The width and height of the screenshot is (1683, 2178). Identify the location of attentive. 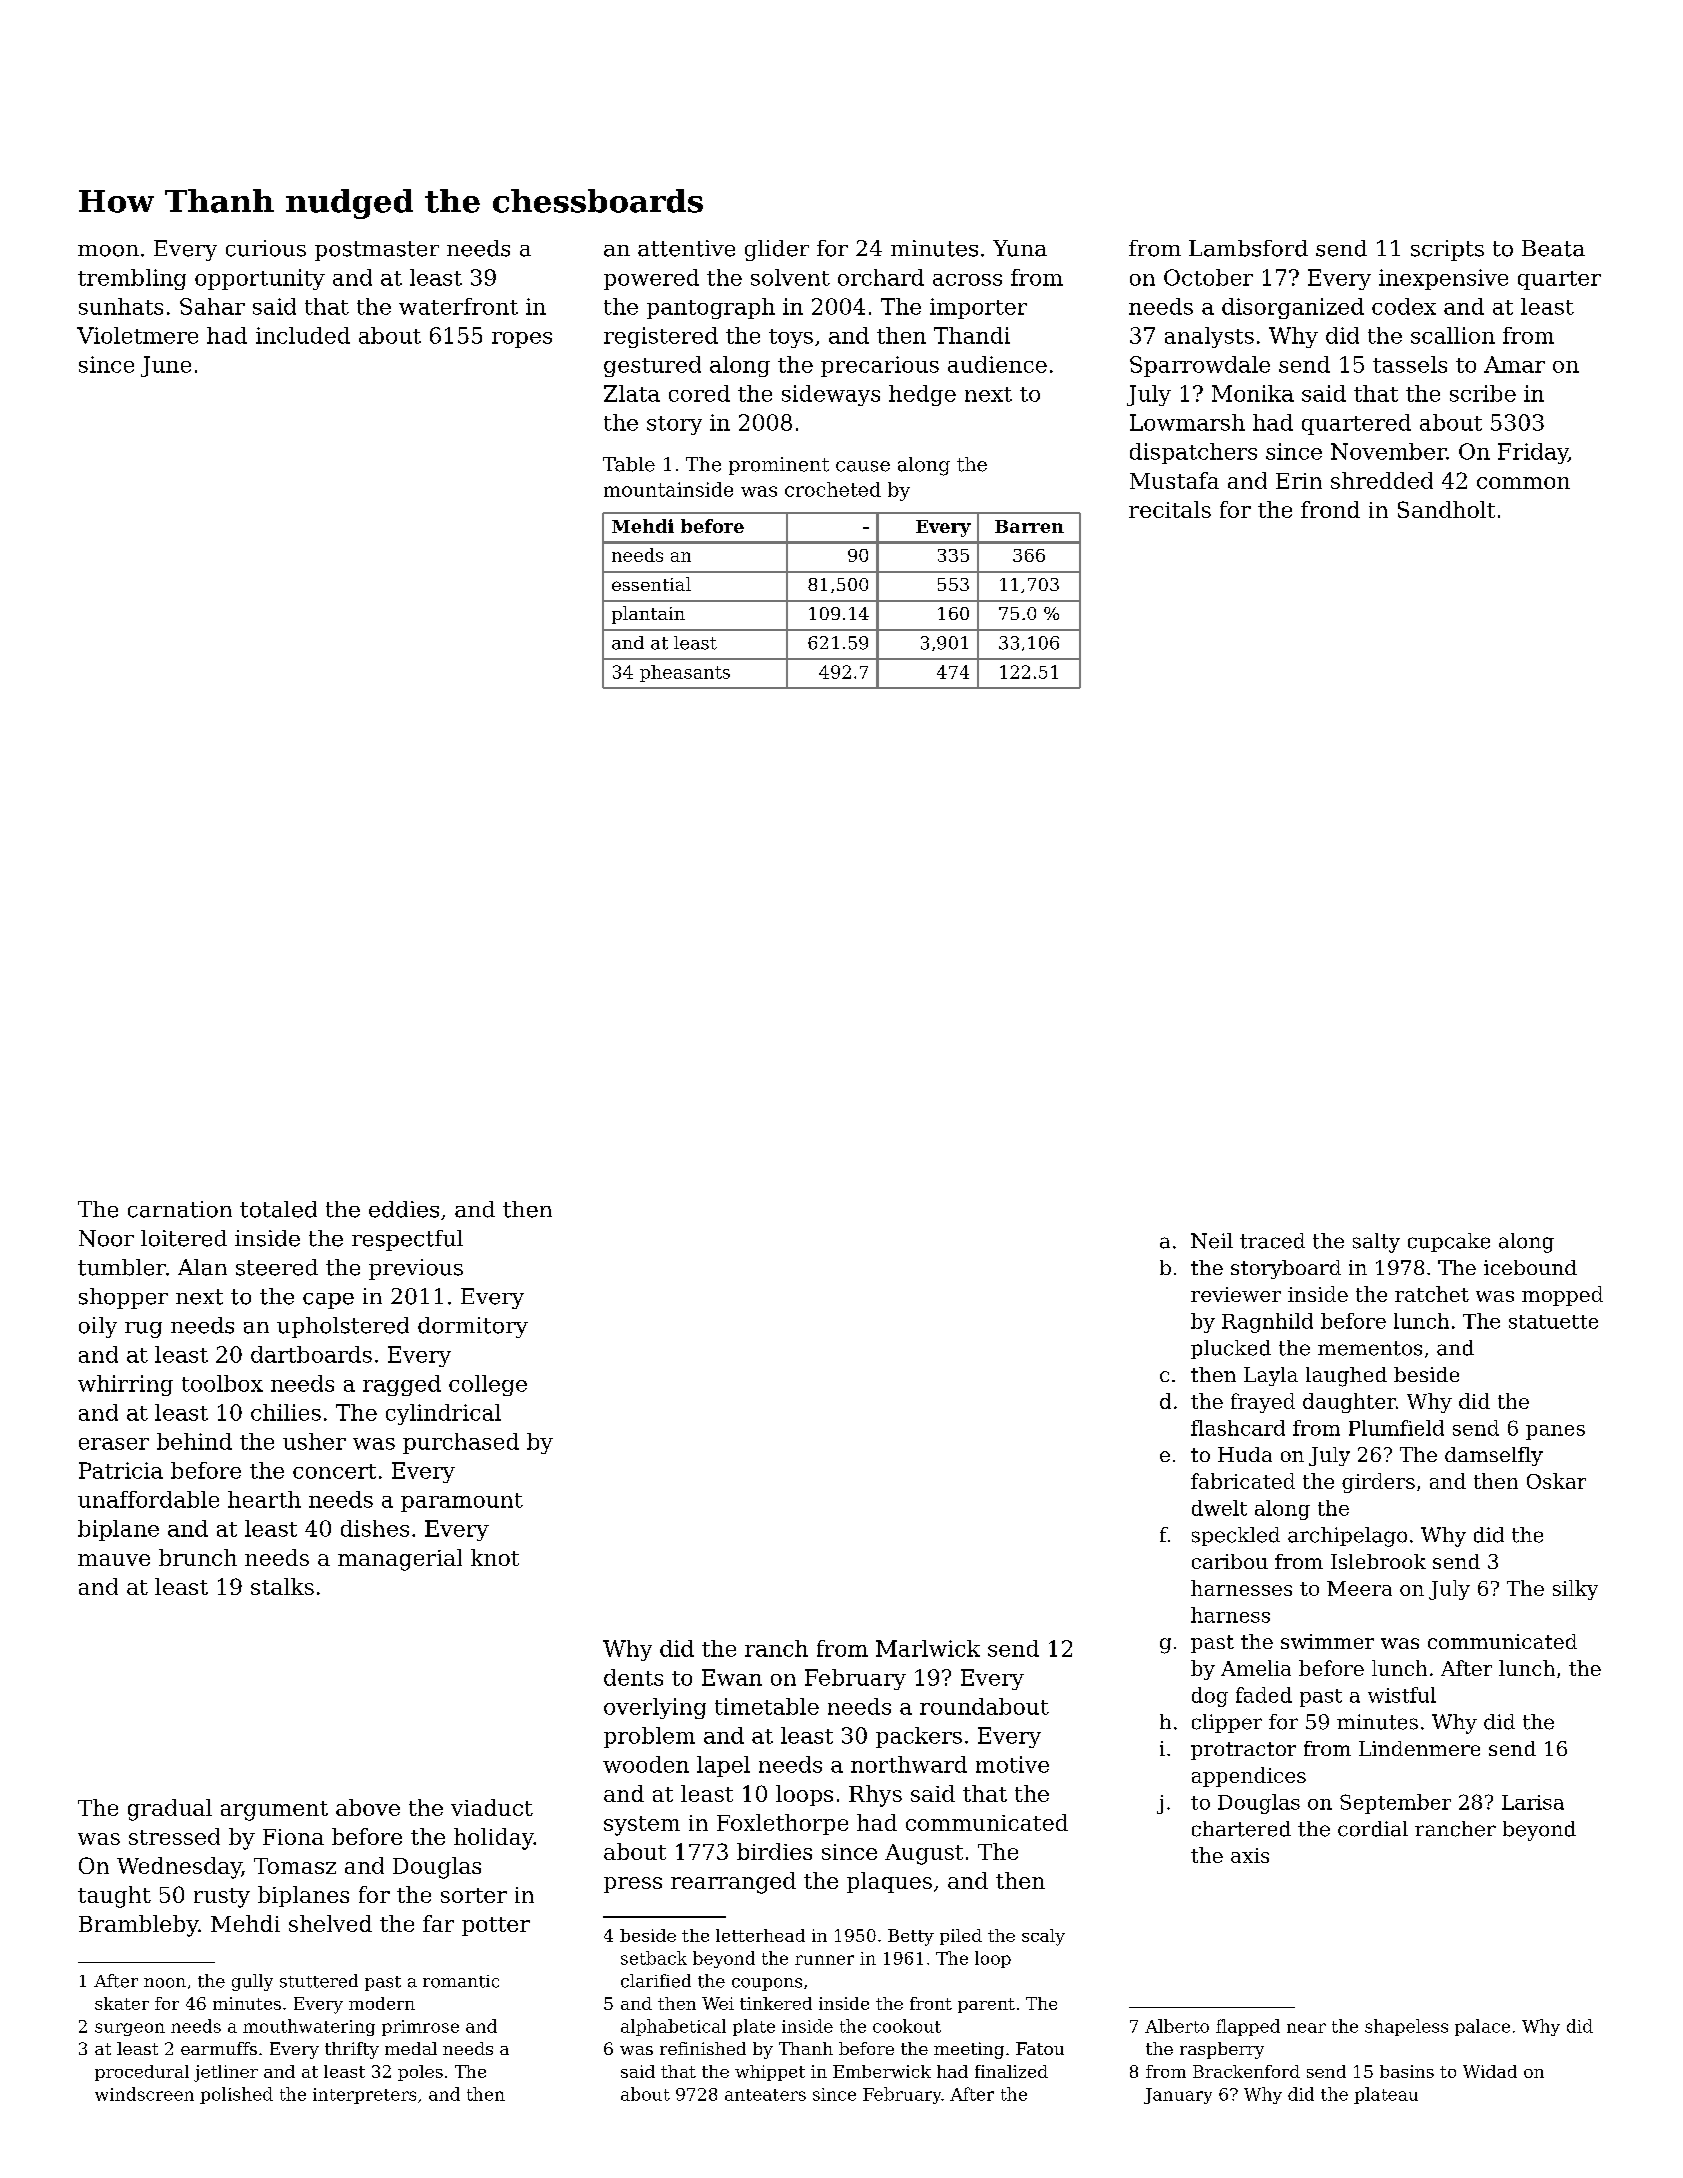
(686, 248).
